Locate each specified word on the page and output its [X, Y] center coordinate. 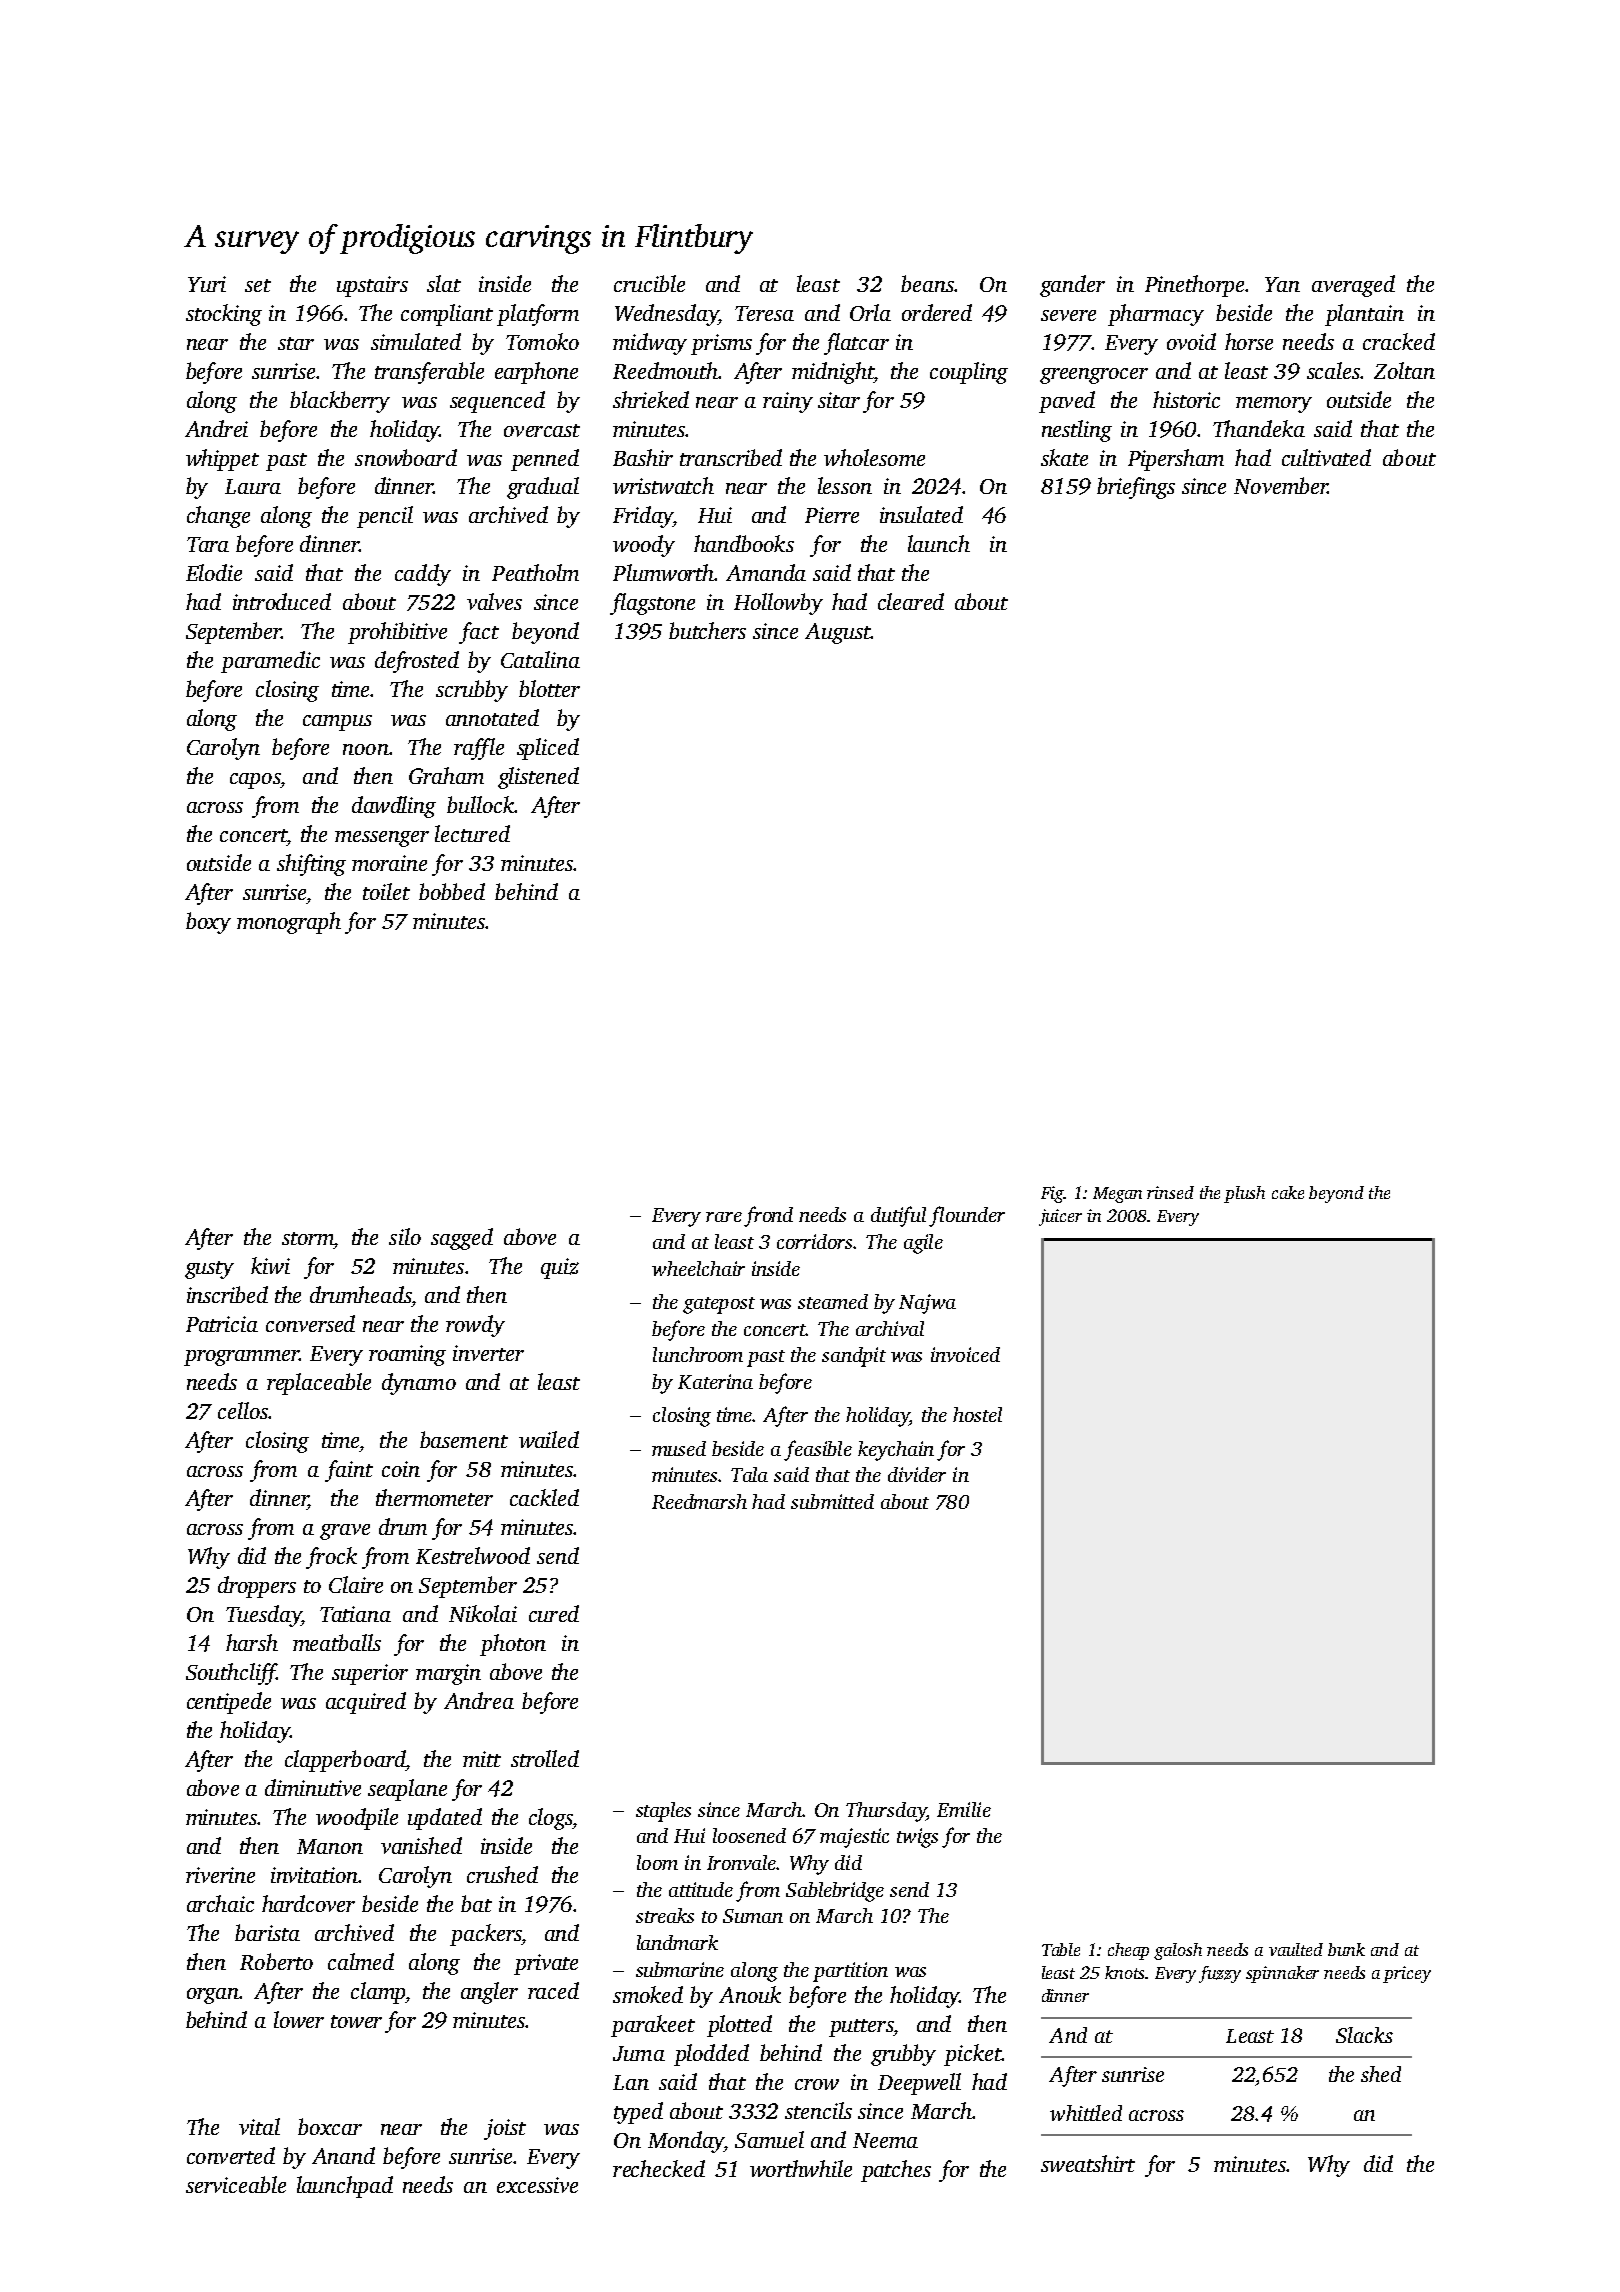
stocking [224, 315]
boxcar [330, 2126]
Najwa [927, 1304]
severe [1068, 315]
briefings [1136, 488]
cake [1288, 1192]
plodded [711, 2055]
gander [1072, 286]
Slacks [1364, 2035]
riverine [220, 1875]
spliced [548, 749]
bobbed [452, 891]
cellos [243, 1410]
